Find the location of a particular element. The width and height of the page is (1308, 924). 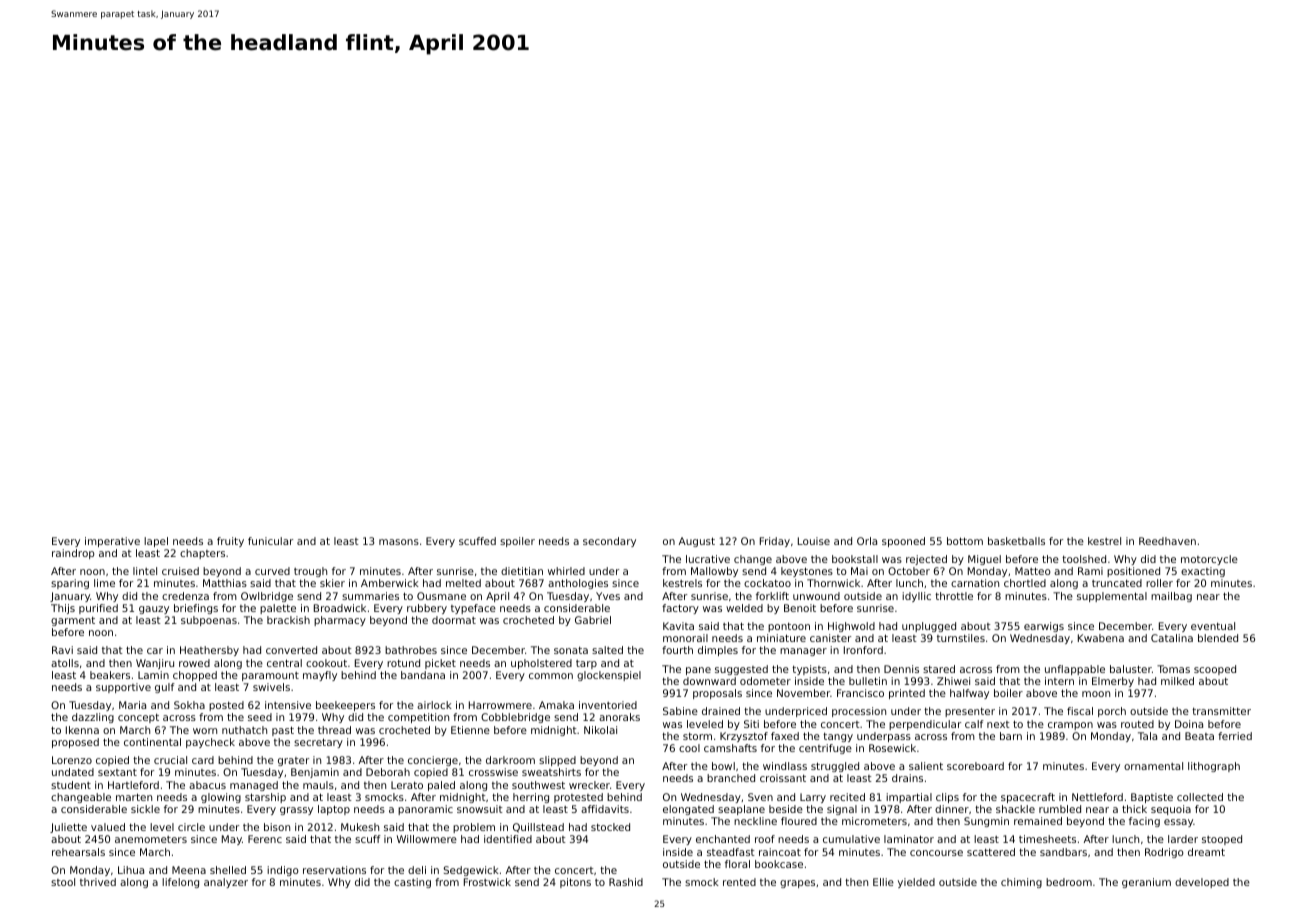

reservations is located at coordinates (334, 870).
